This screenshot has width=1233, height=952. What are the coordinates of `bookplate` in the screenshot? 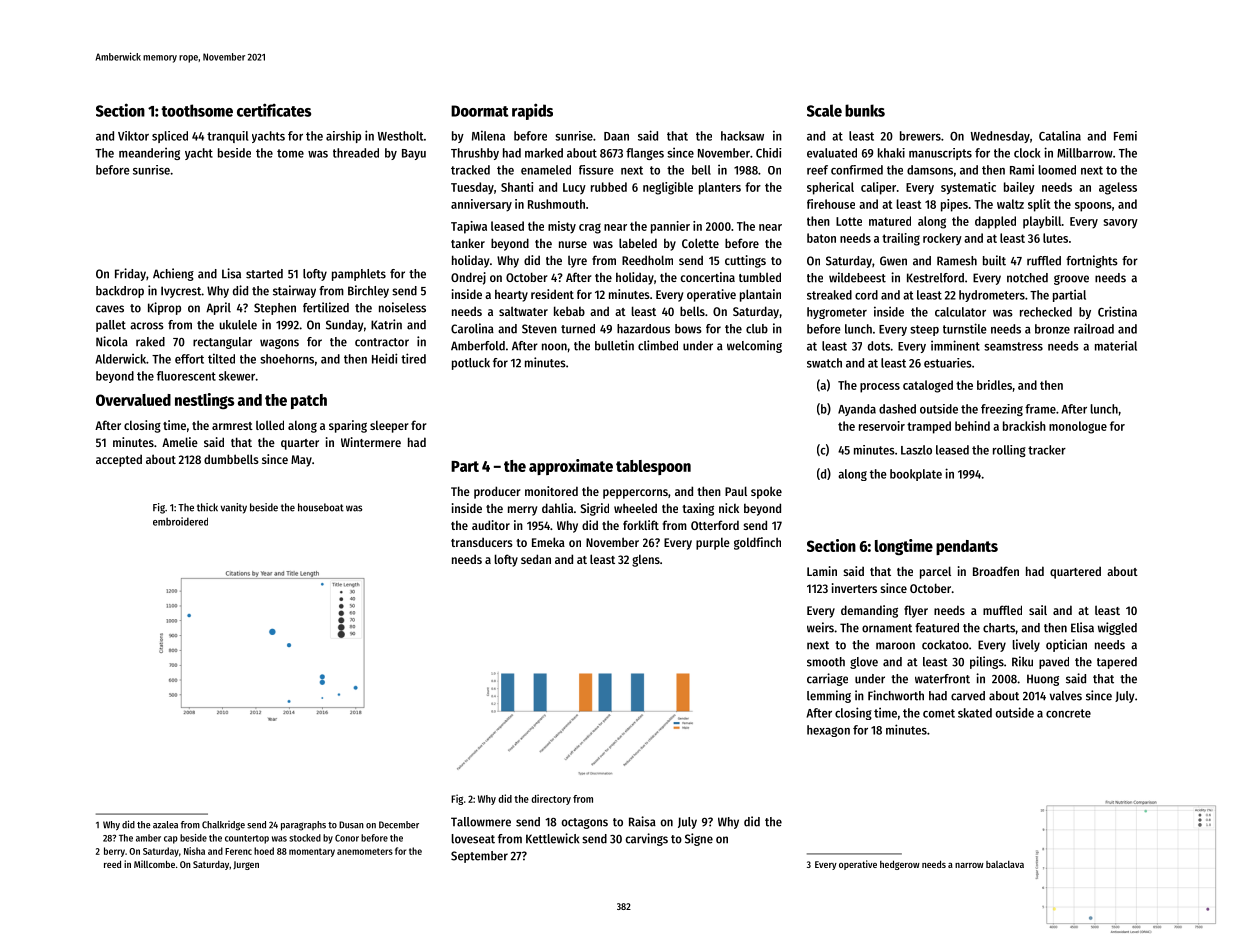 It's located at (916, 475).
